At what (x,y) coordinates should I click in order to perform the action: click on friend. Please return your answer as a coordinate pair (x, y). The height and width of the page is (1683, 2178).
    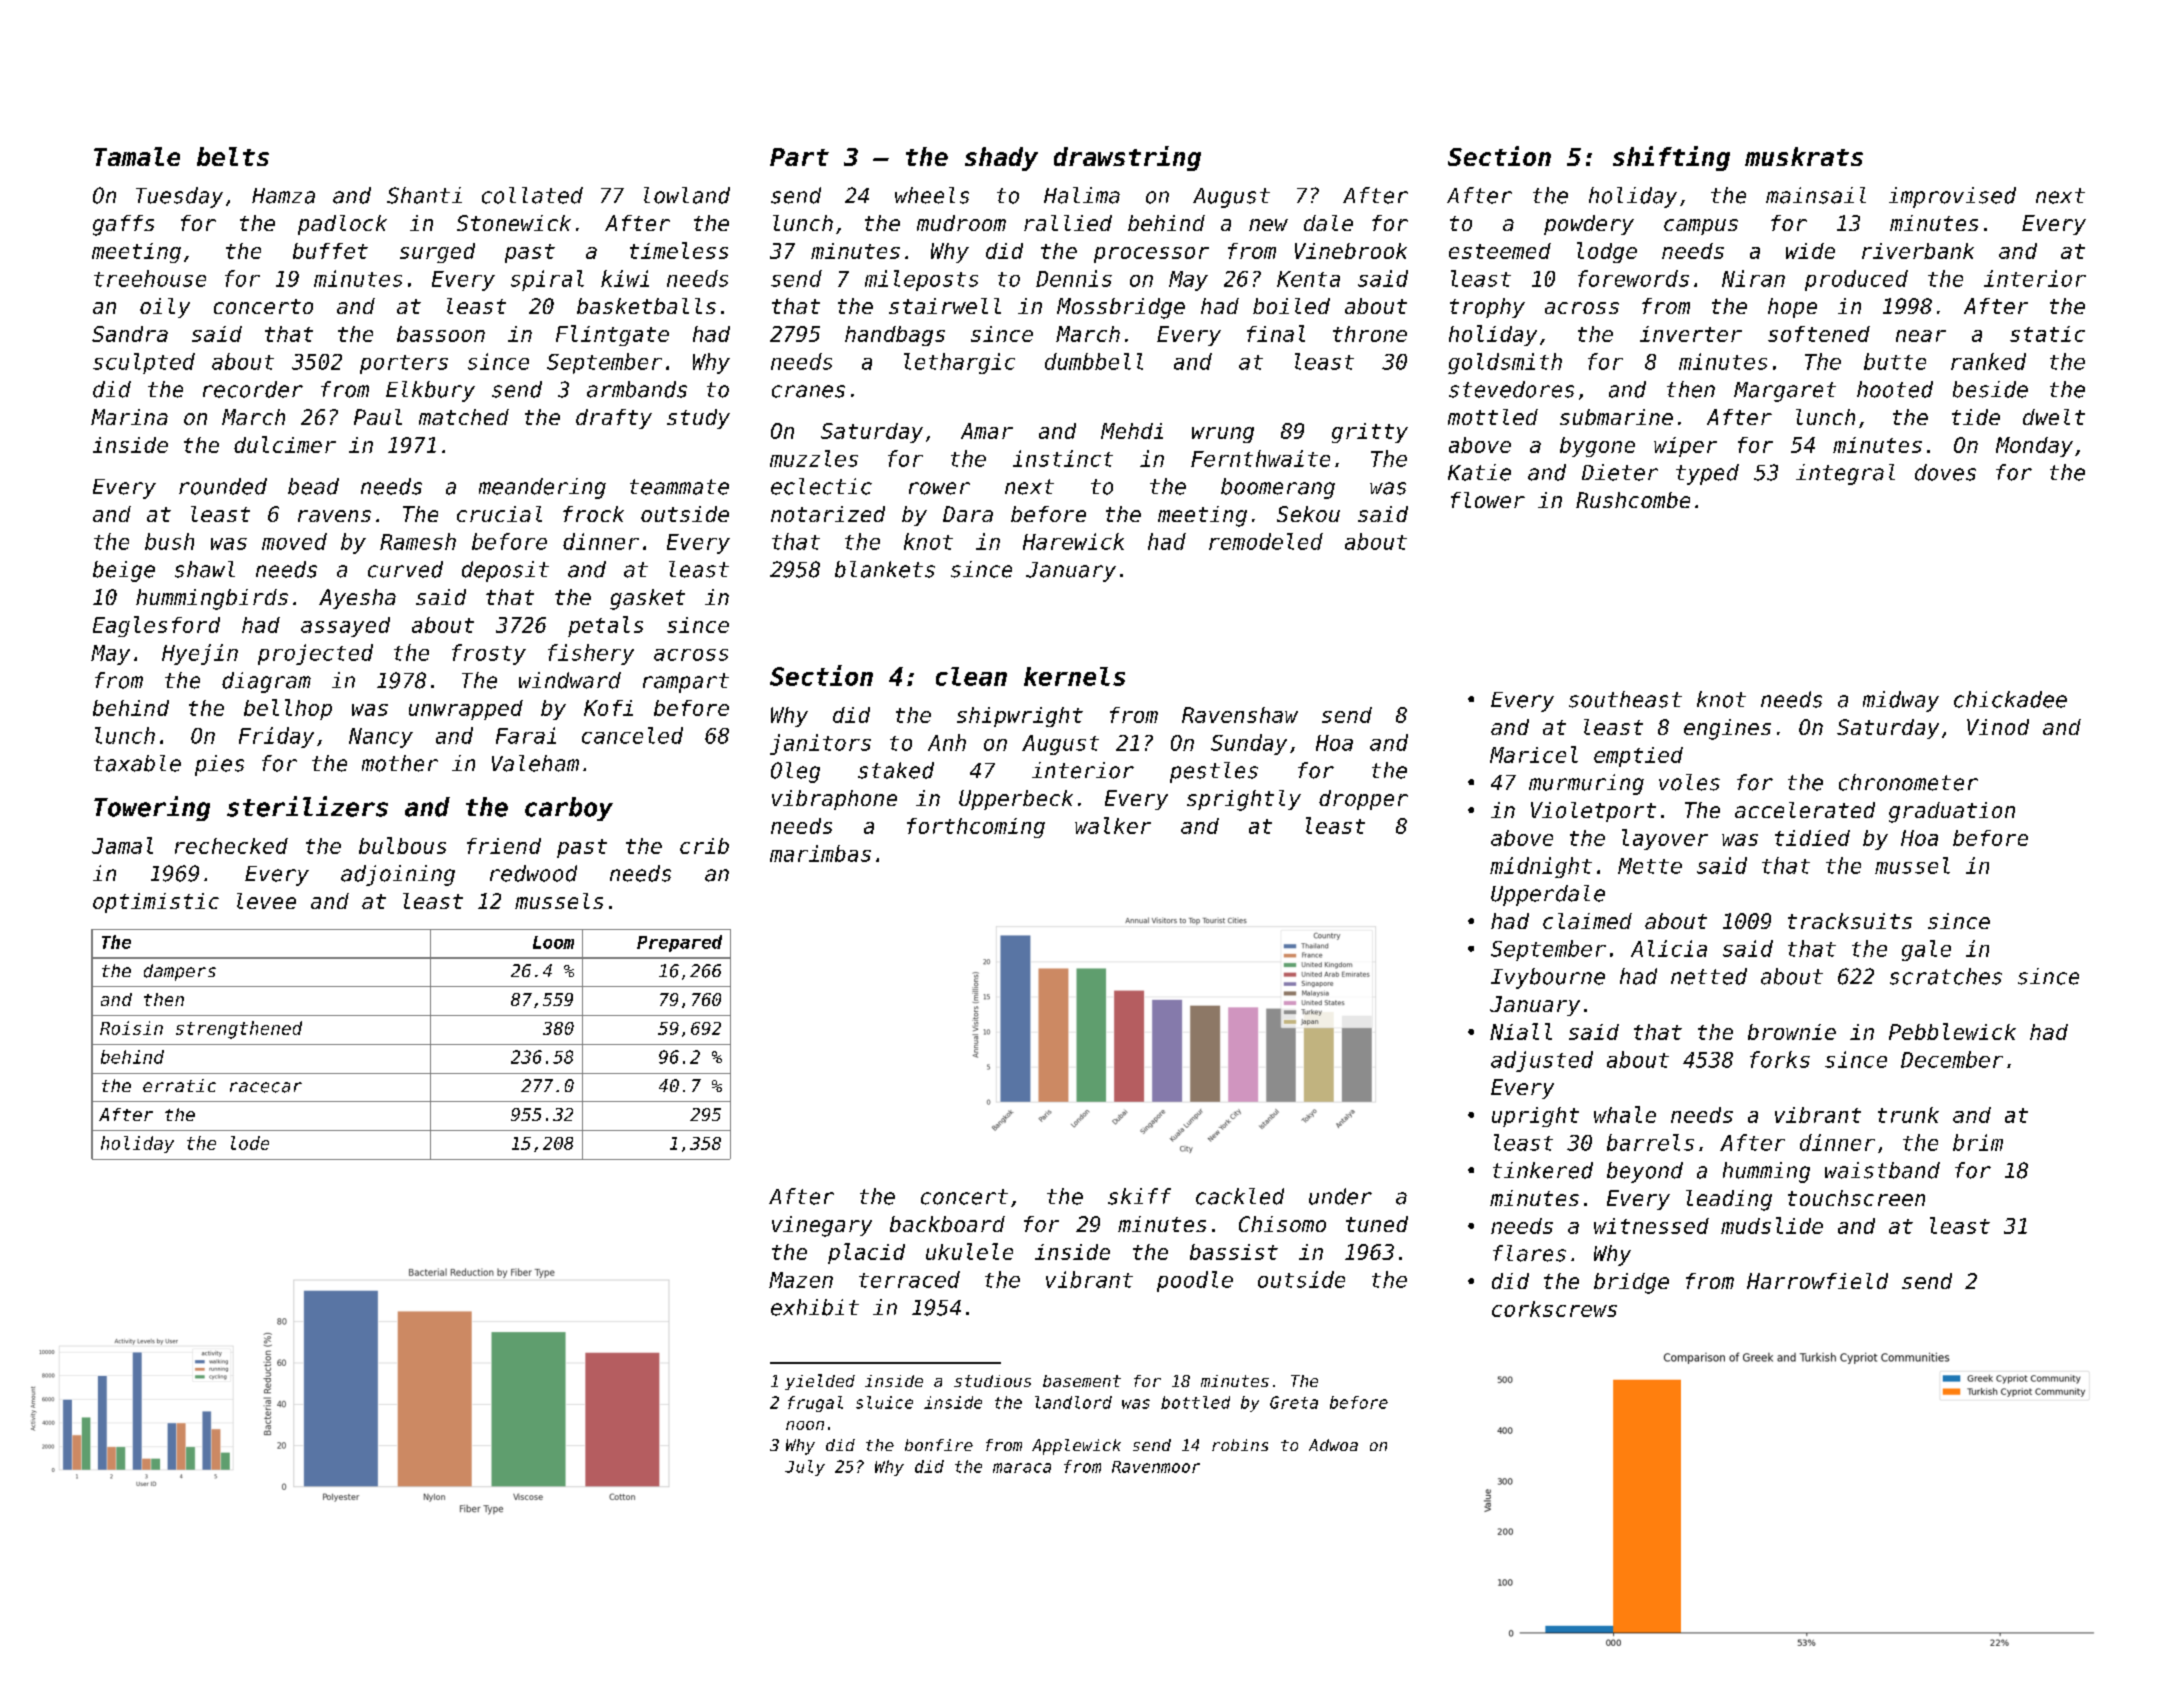
    Looking at the image, I should click on (504, 846).
